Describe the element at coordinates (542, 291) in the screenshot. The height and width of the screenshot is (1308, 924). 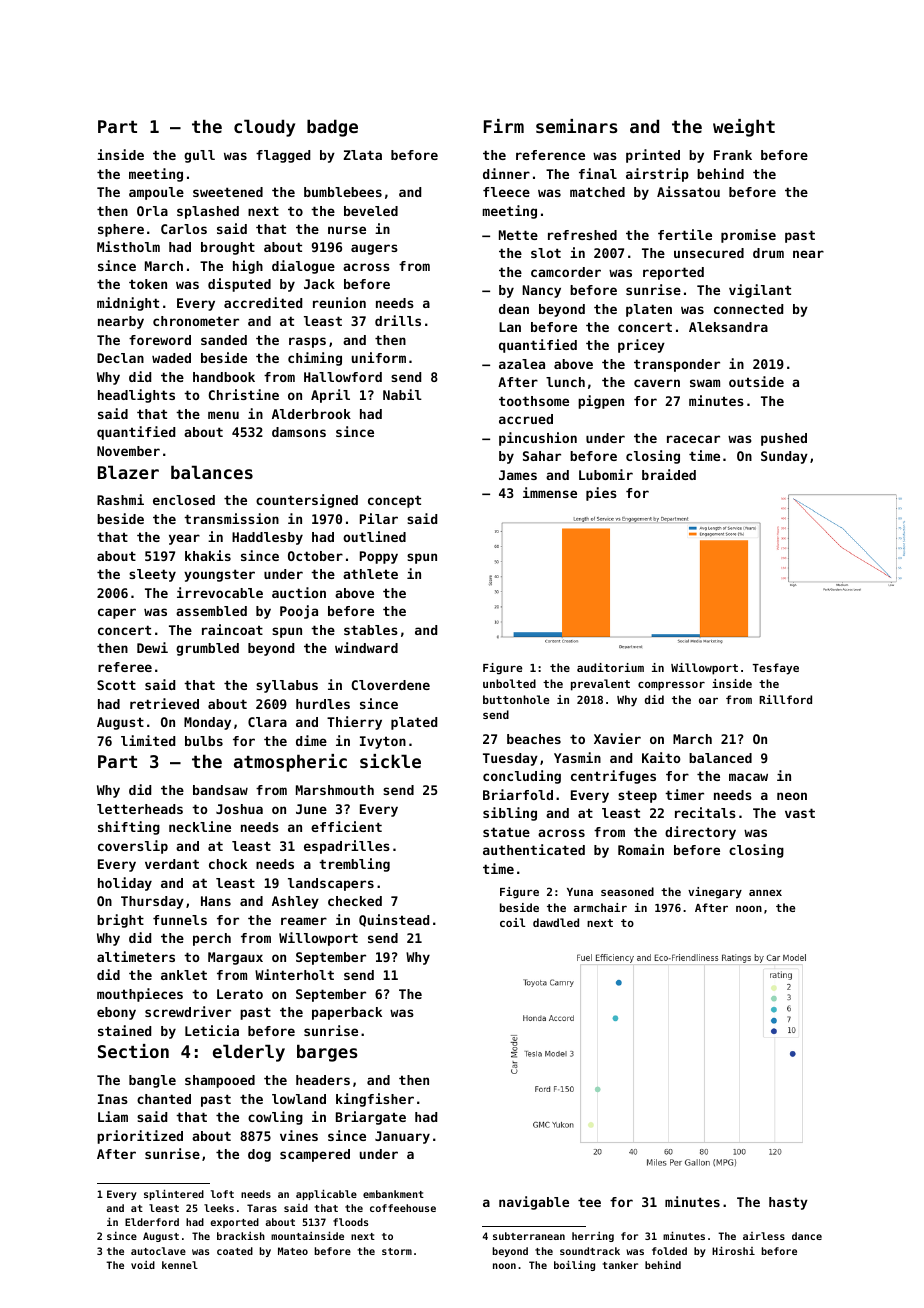
I see `Nancy` at that location.
